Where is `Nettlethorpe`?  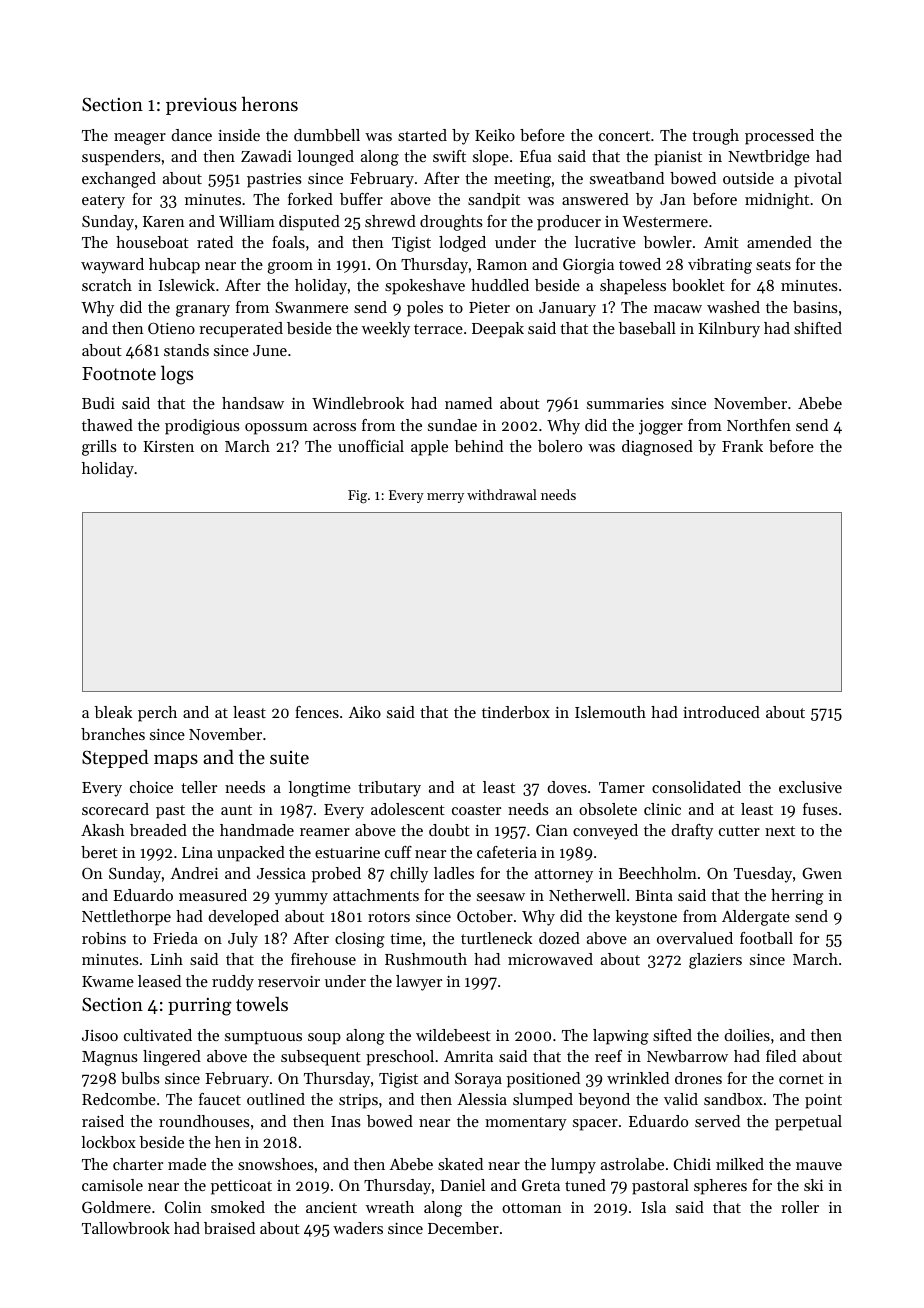
Nettlethorpe is located at coordinates (126, 918).
